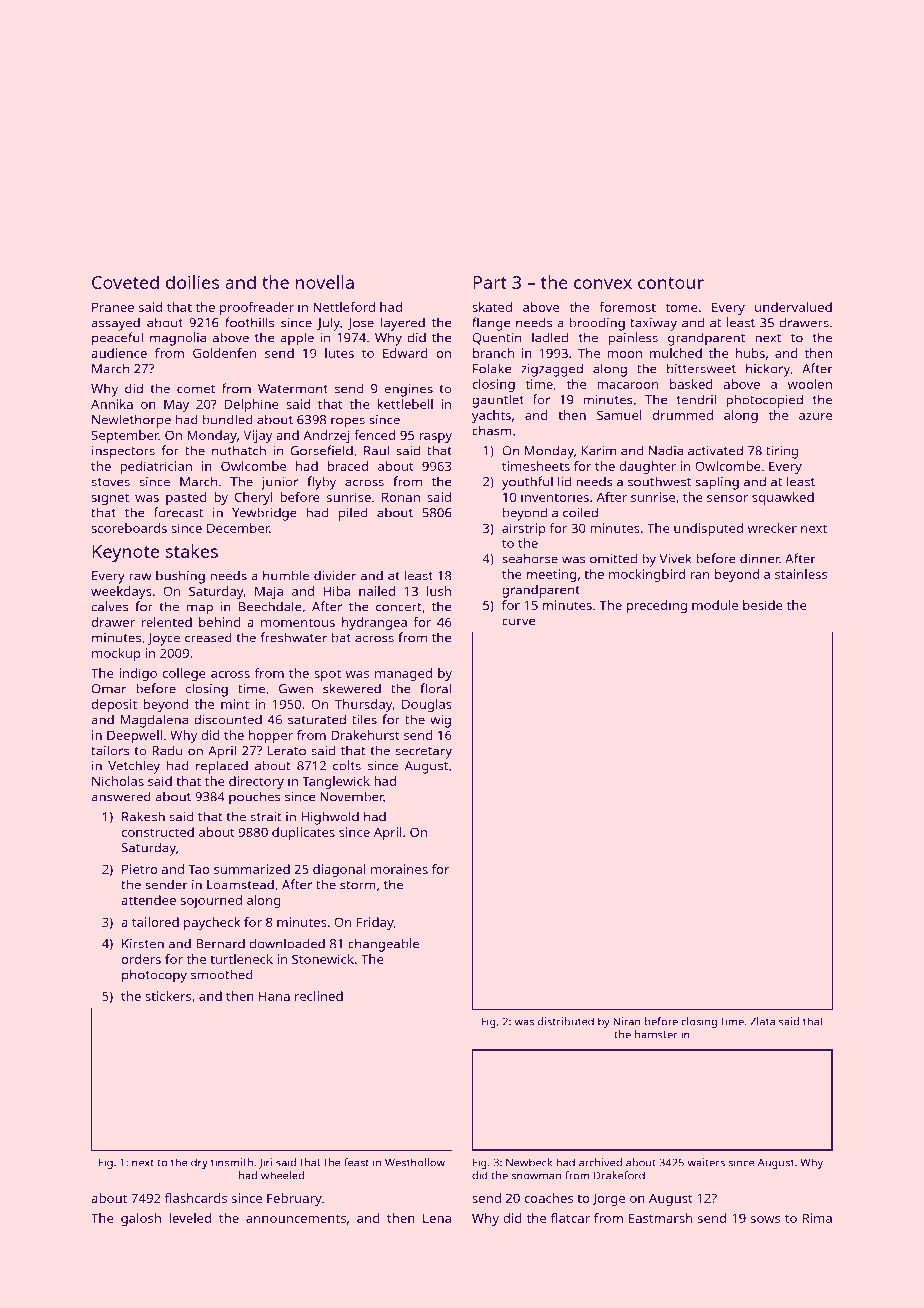  I want to click on module, so click(715, 605).
